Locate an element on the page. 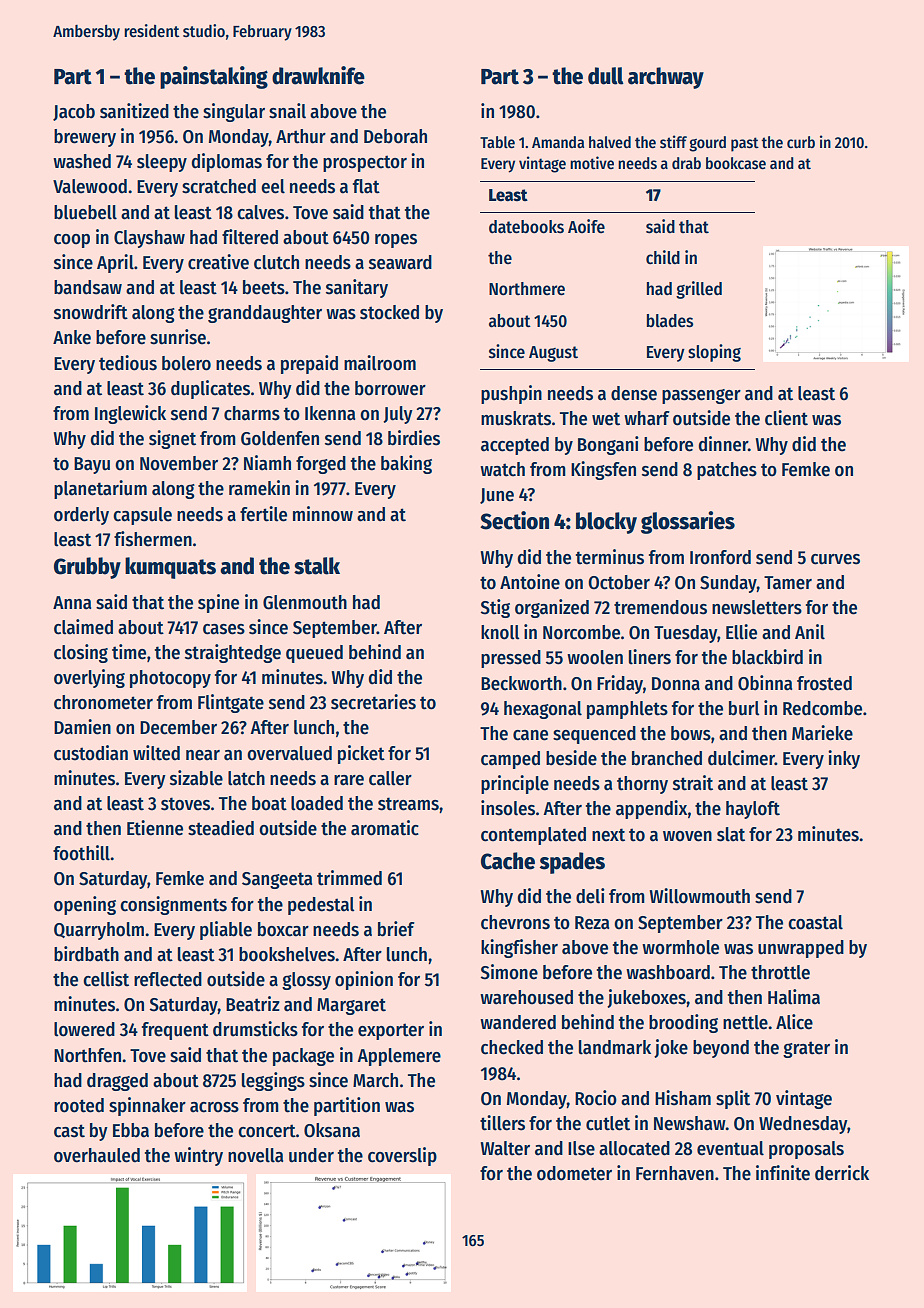  archway is located at coordinates (666, 78).
